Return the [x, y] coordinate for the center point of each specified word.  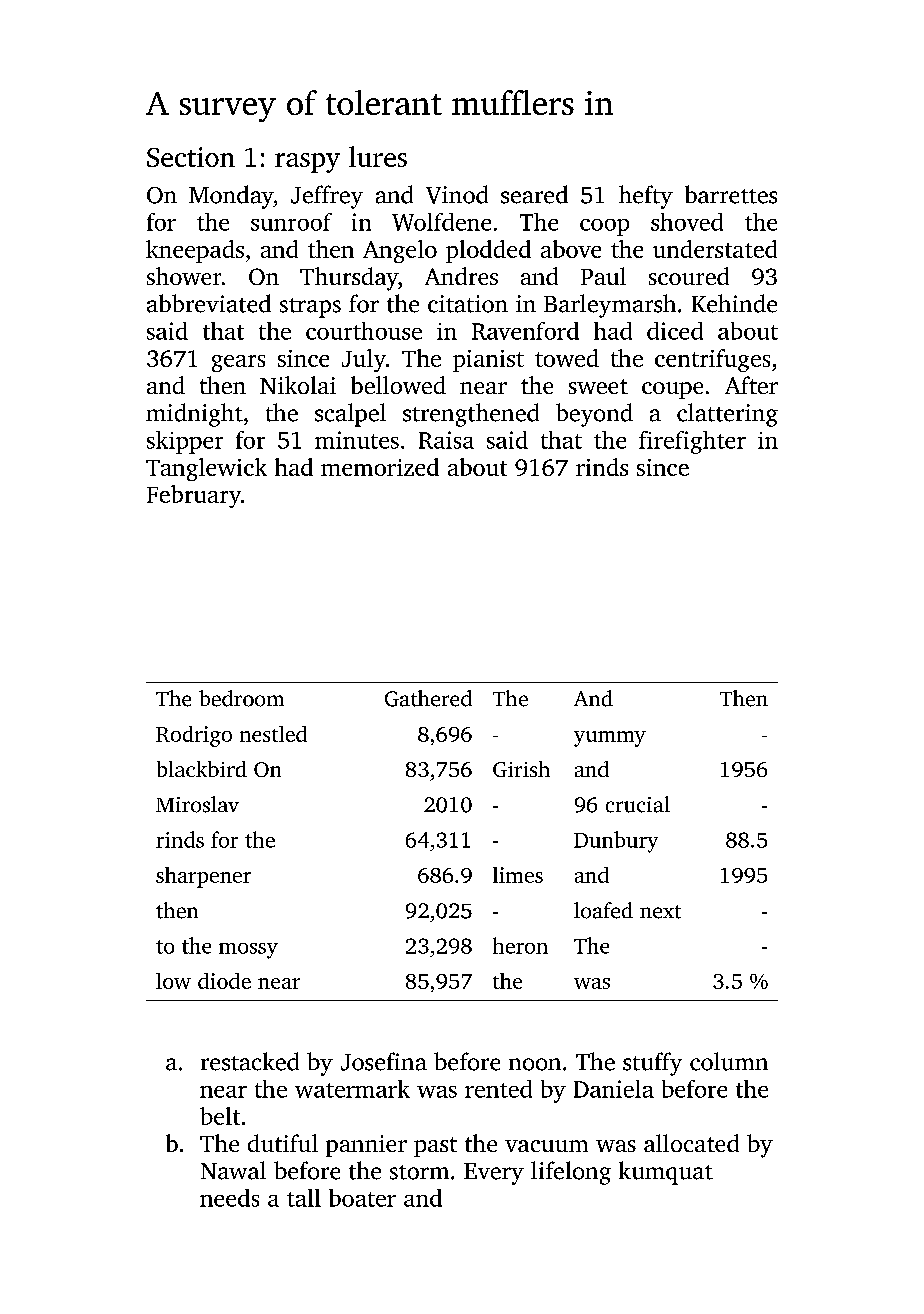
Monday [231, 197]
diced [675, 331]
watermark [352, 1089]
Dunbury [616, 842]
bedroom [241, 698]
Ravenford [525, 331]
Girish [521, 769]
